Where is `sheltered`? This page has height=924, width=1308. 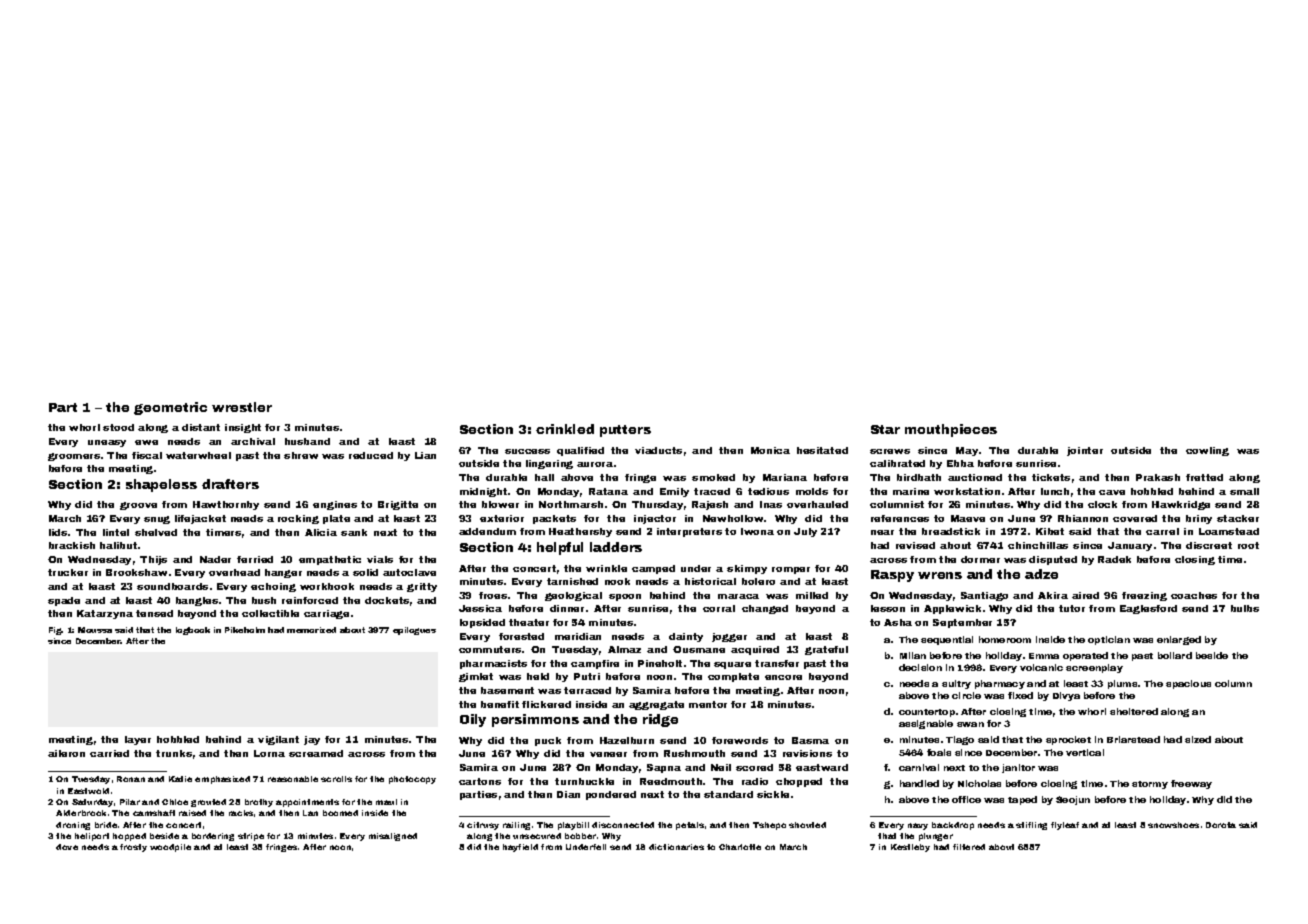 sheltered is located at coordinates (1134, 711).
